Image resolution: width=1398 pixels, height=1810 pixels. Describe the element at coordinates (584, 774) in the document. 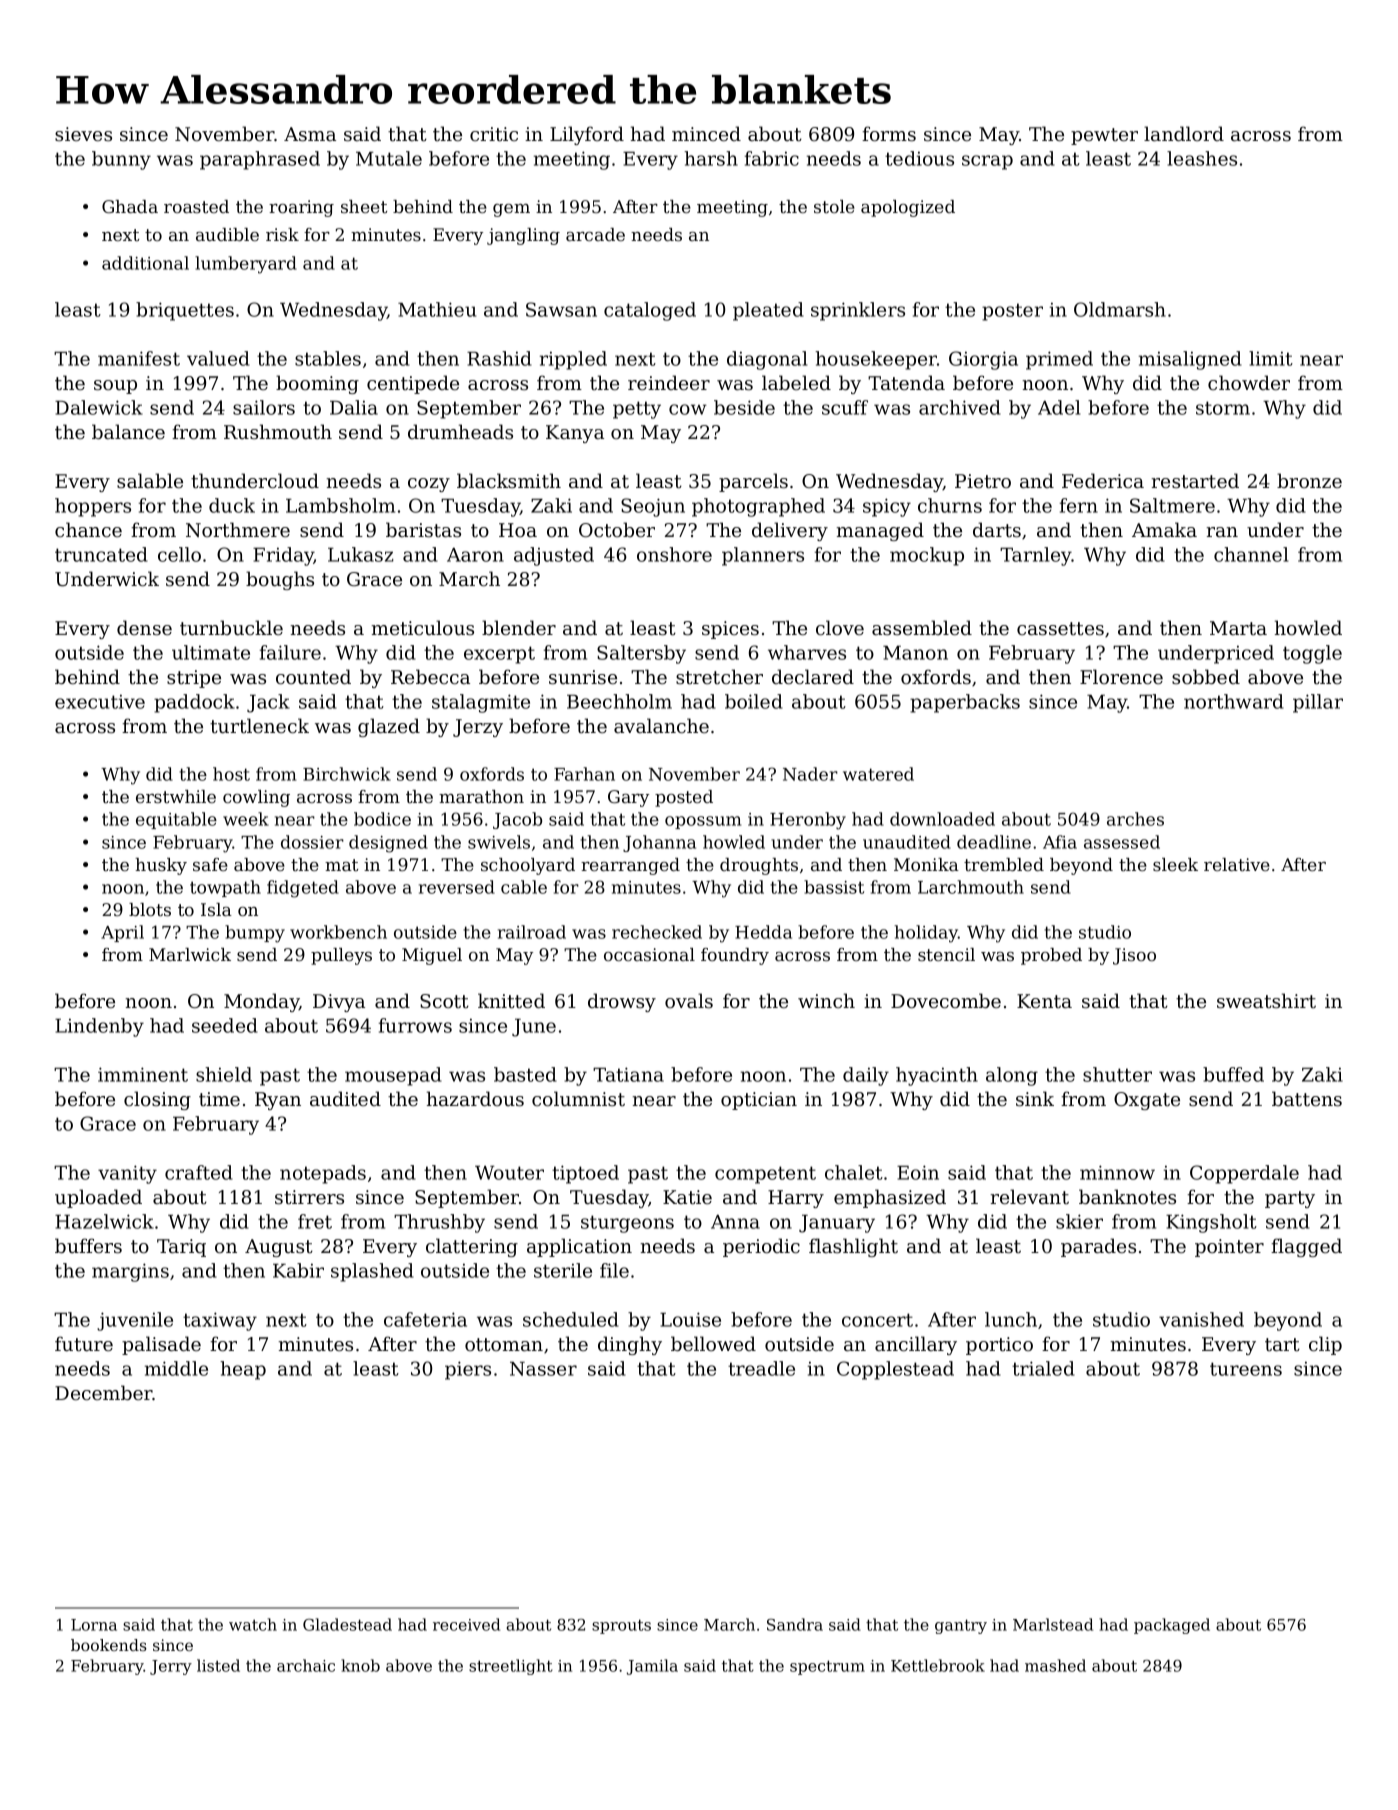

I see `Farhan` at that location.
